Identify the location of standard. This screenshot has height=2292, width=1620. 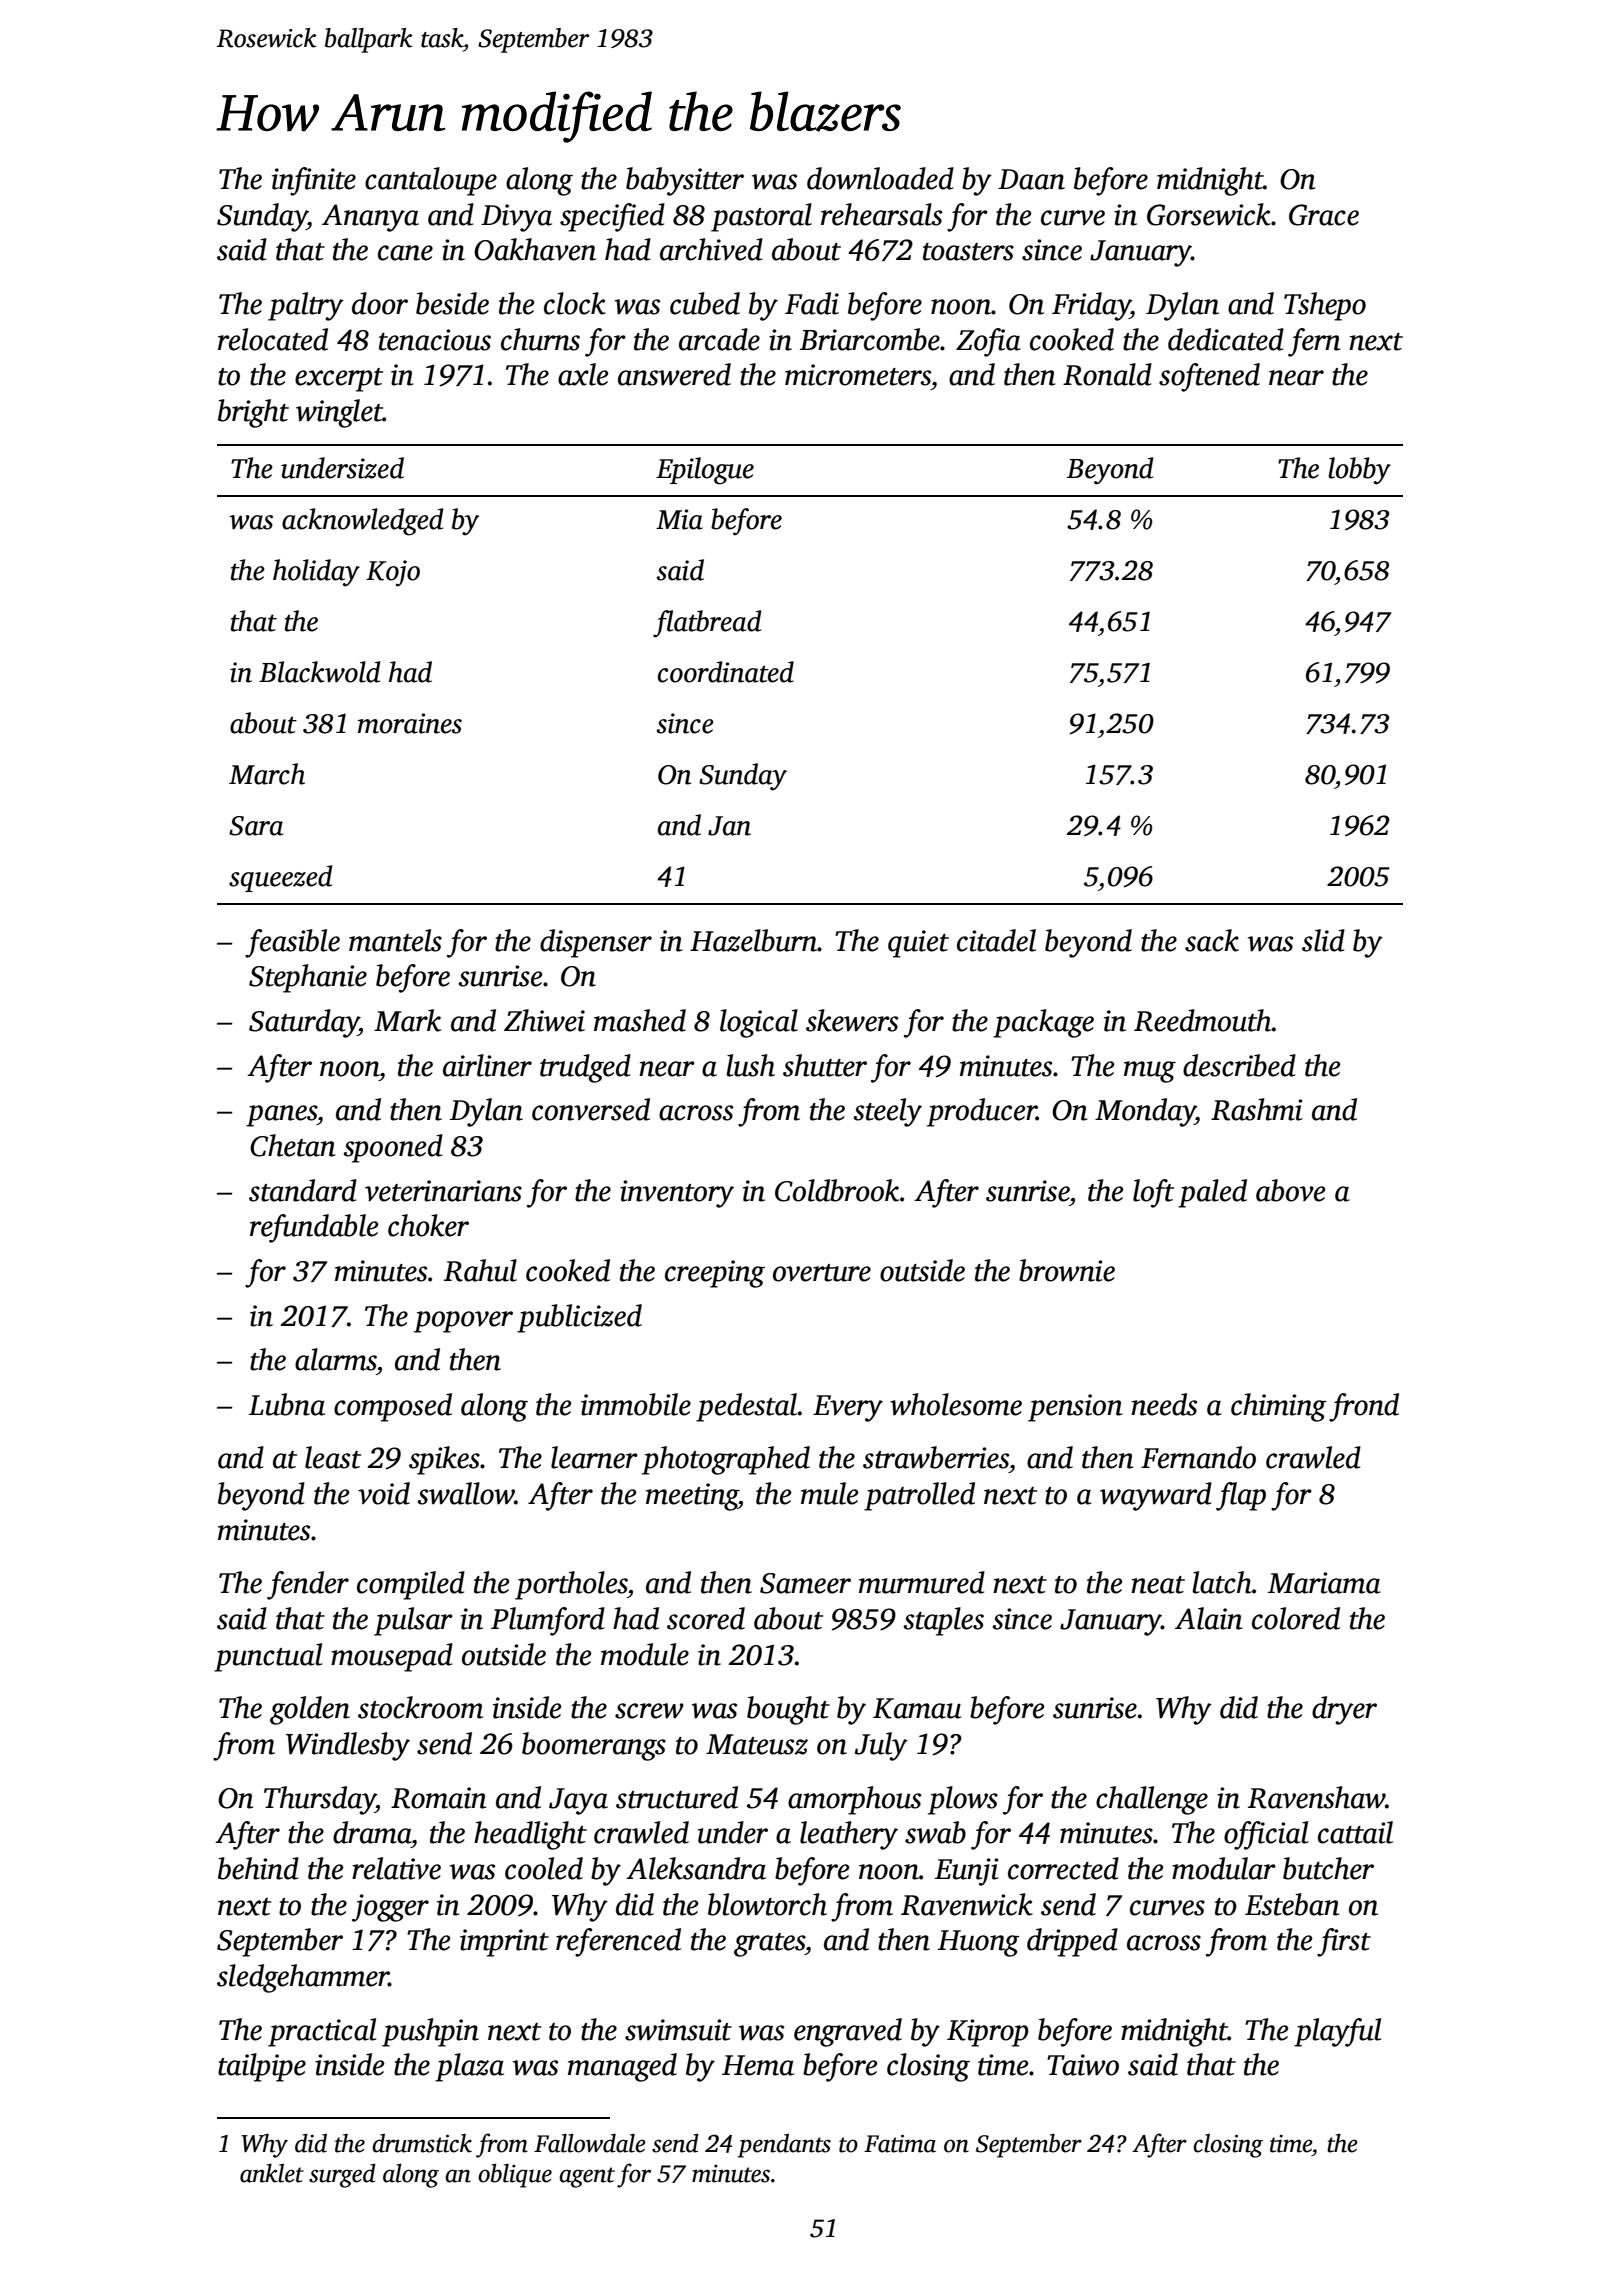
(303, 1190).
